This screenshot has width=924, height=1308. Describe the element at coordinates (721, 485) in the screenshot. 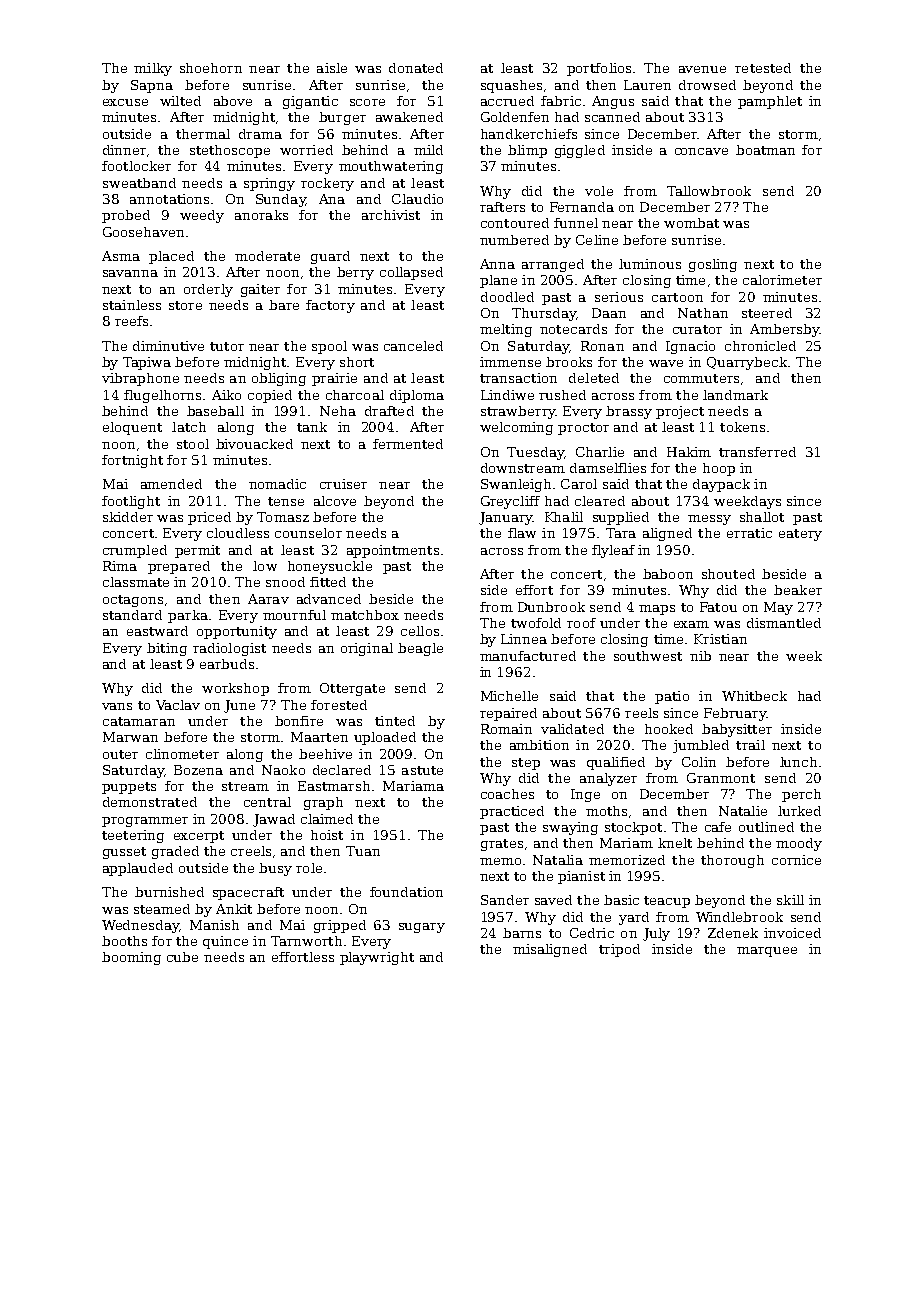

I see `daypack` at that location.
